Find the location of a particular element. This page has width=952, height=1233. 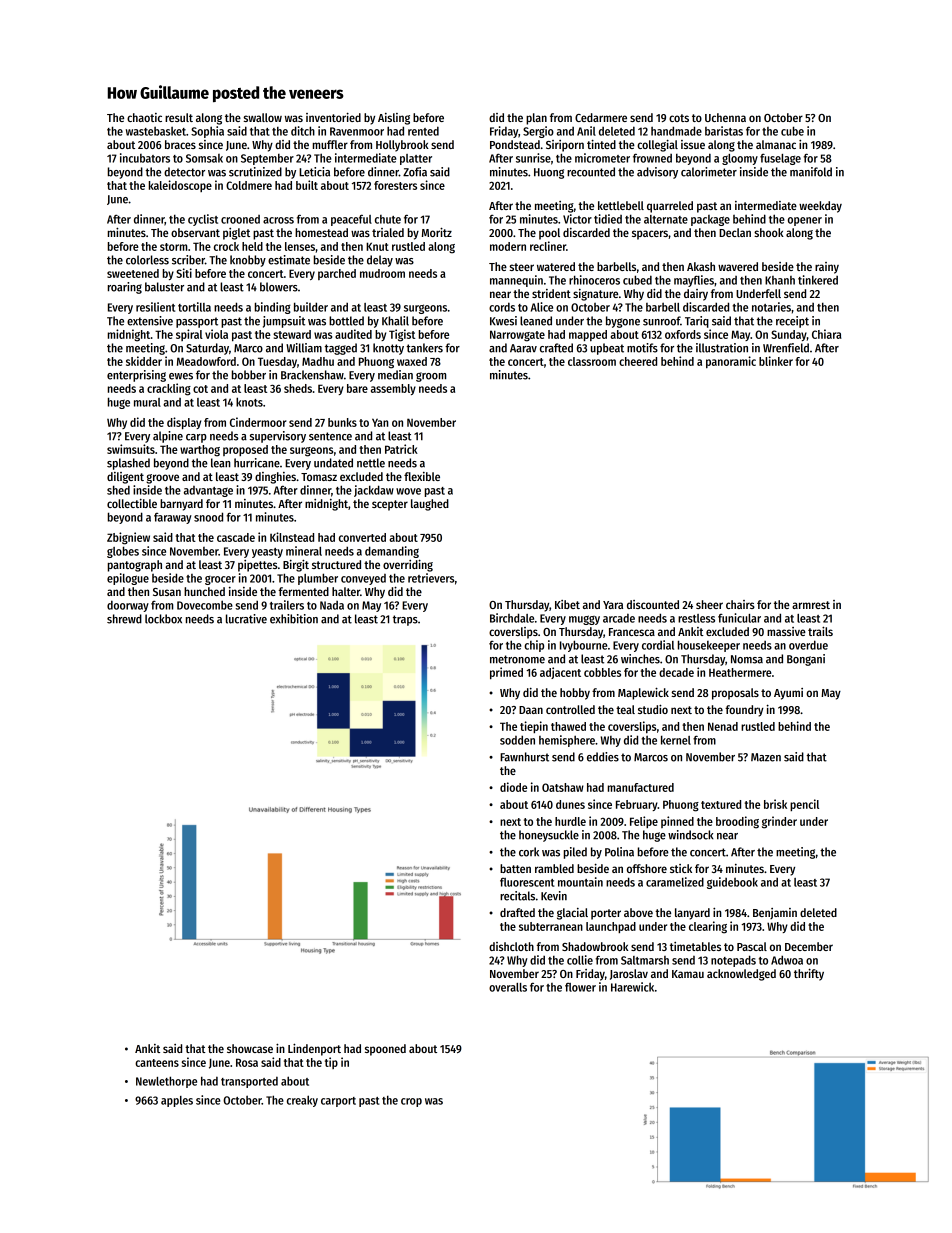

dishcloth is located at coordinates (511, 946).
